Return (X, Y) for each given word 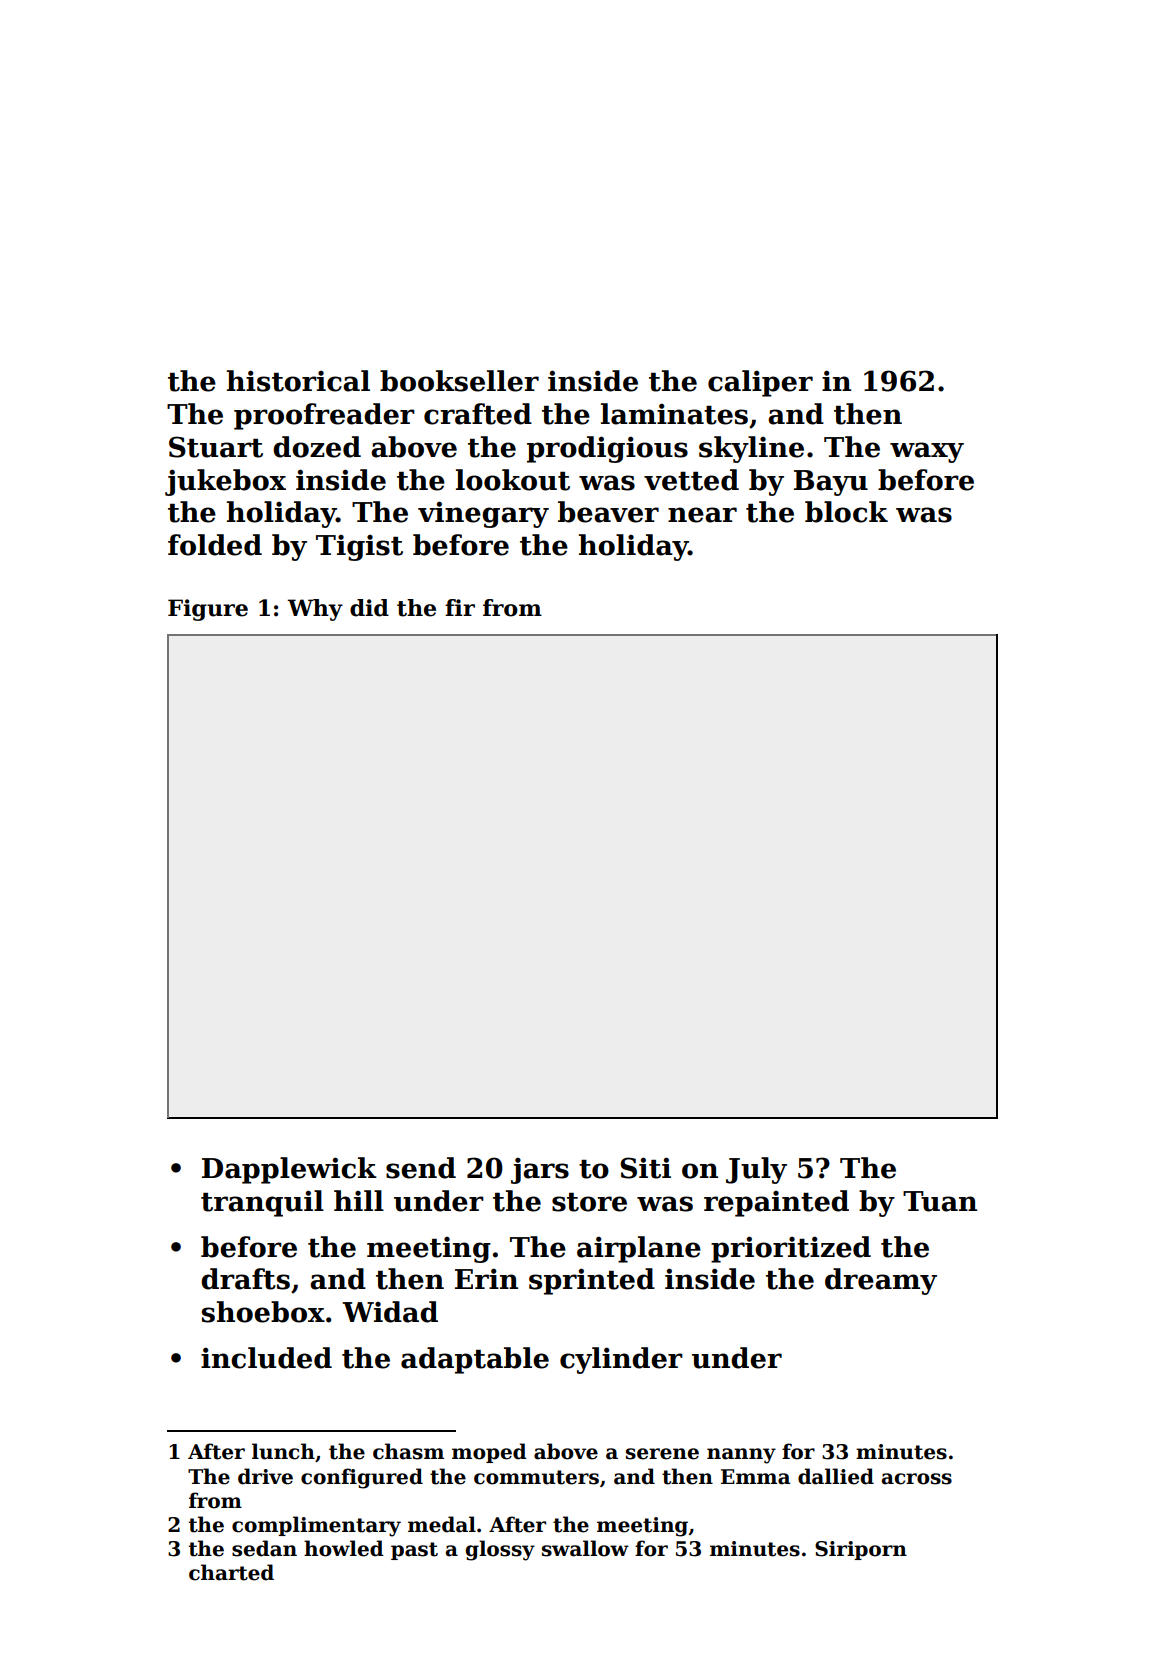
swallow (585, 1548)
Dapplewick (289, 1170)
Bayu (831, 483)
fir (460, 607)
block (846, 512)
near (702, 515)
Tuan (940, 1201)
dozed (317, 447)
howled (344, 1548)
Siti (645, 1168)
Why (315, 610)
